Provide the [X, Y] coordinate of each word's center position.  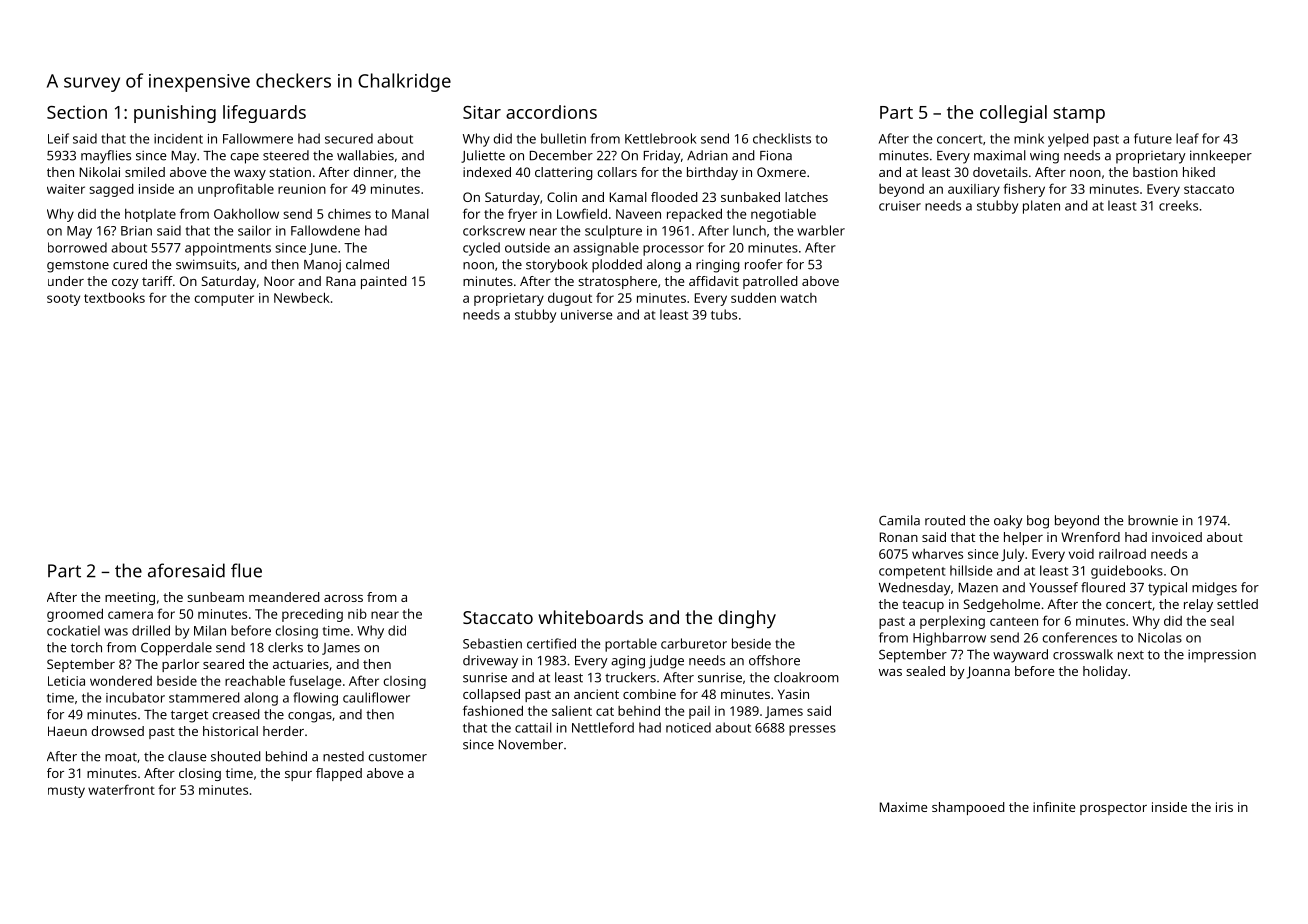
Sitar [482, 112]
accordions [551, 112]
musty [66, 792]
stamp [1079, 115]
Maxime [903, 807]
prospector [1113, 809]
